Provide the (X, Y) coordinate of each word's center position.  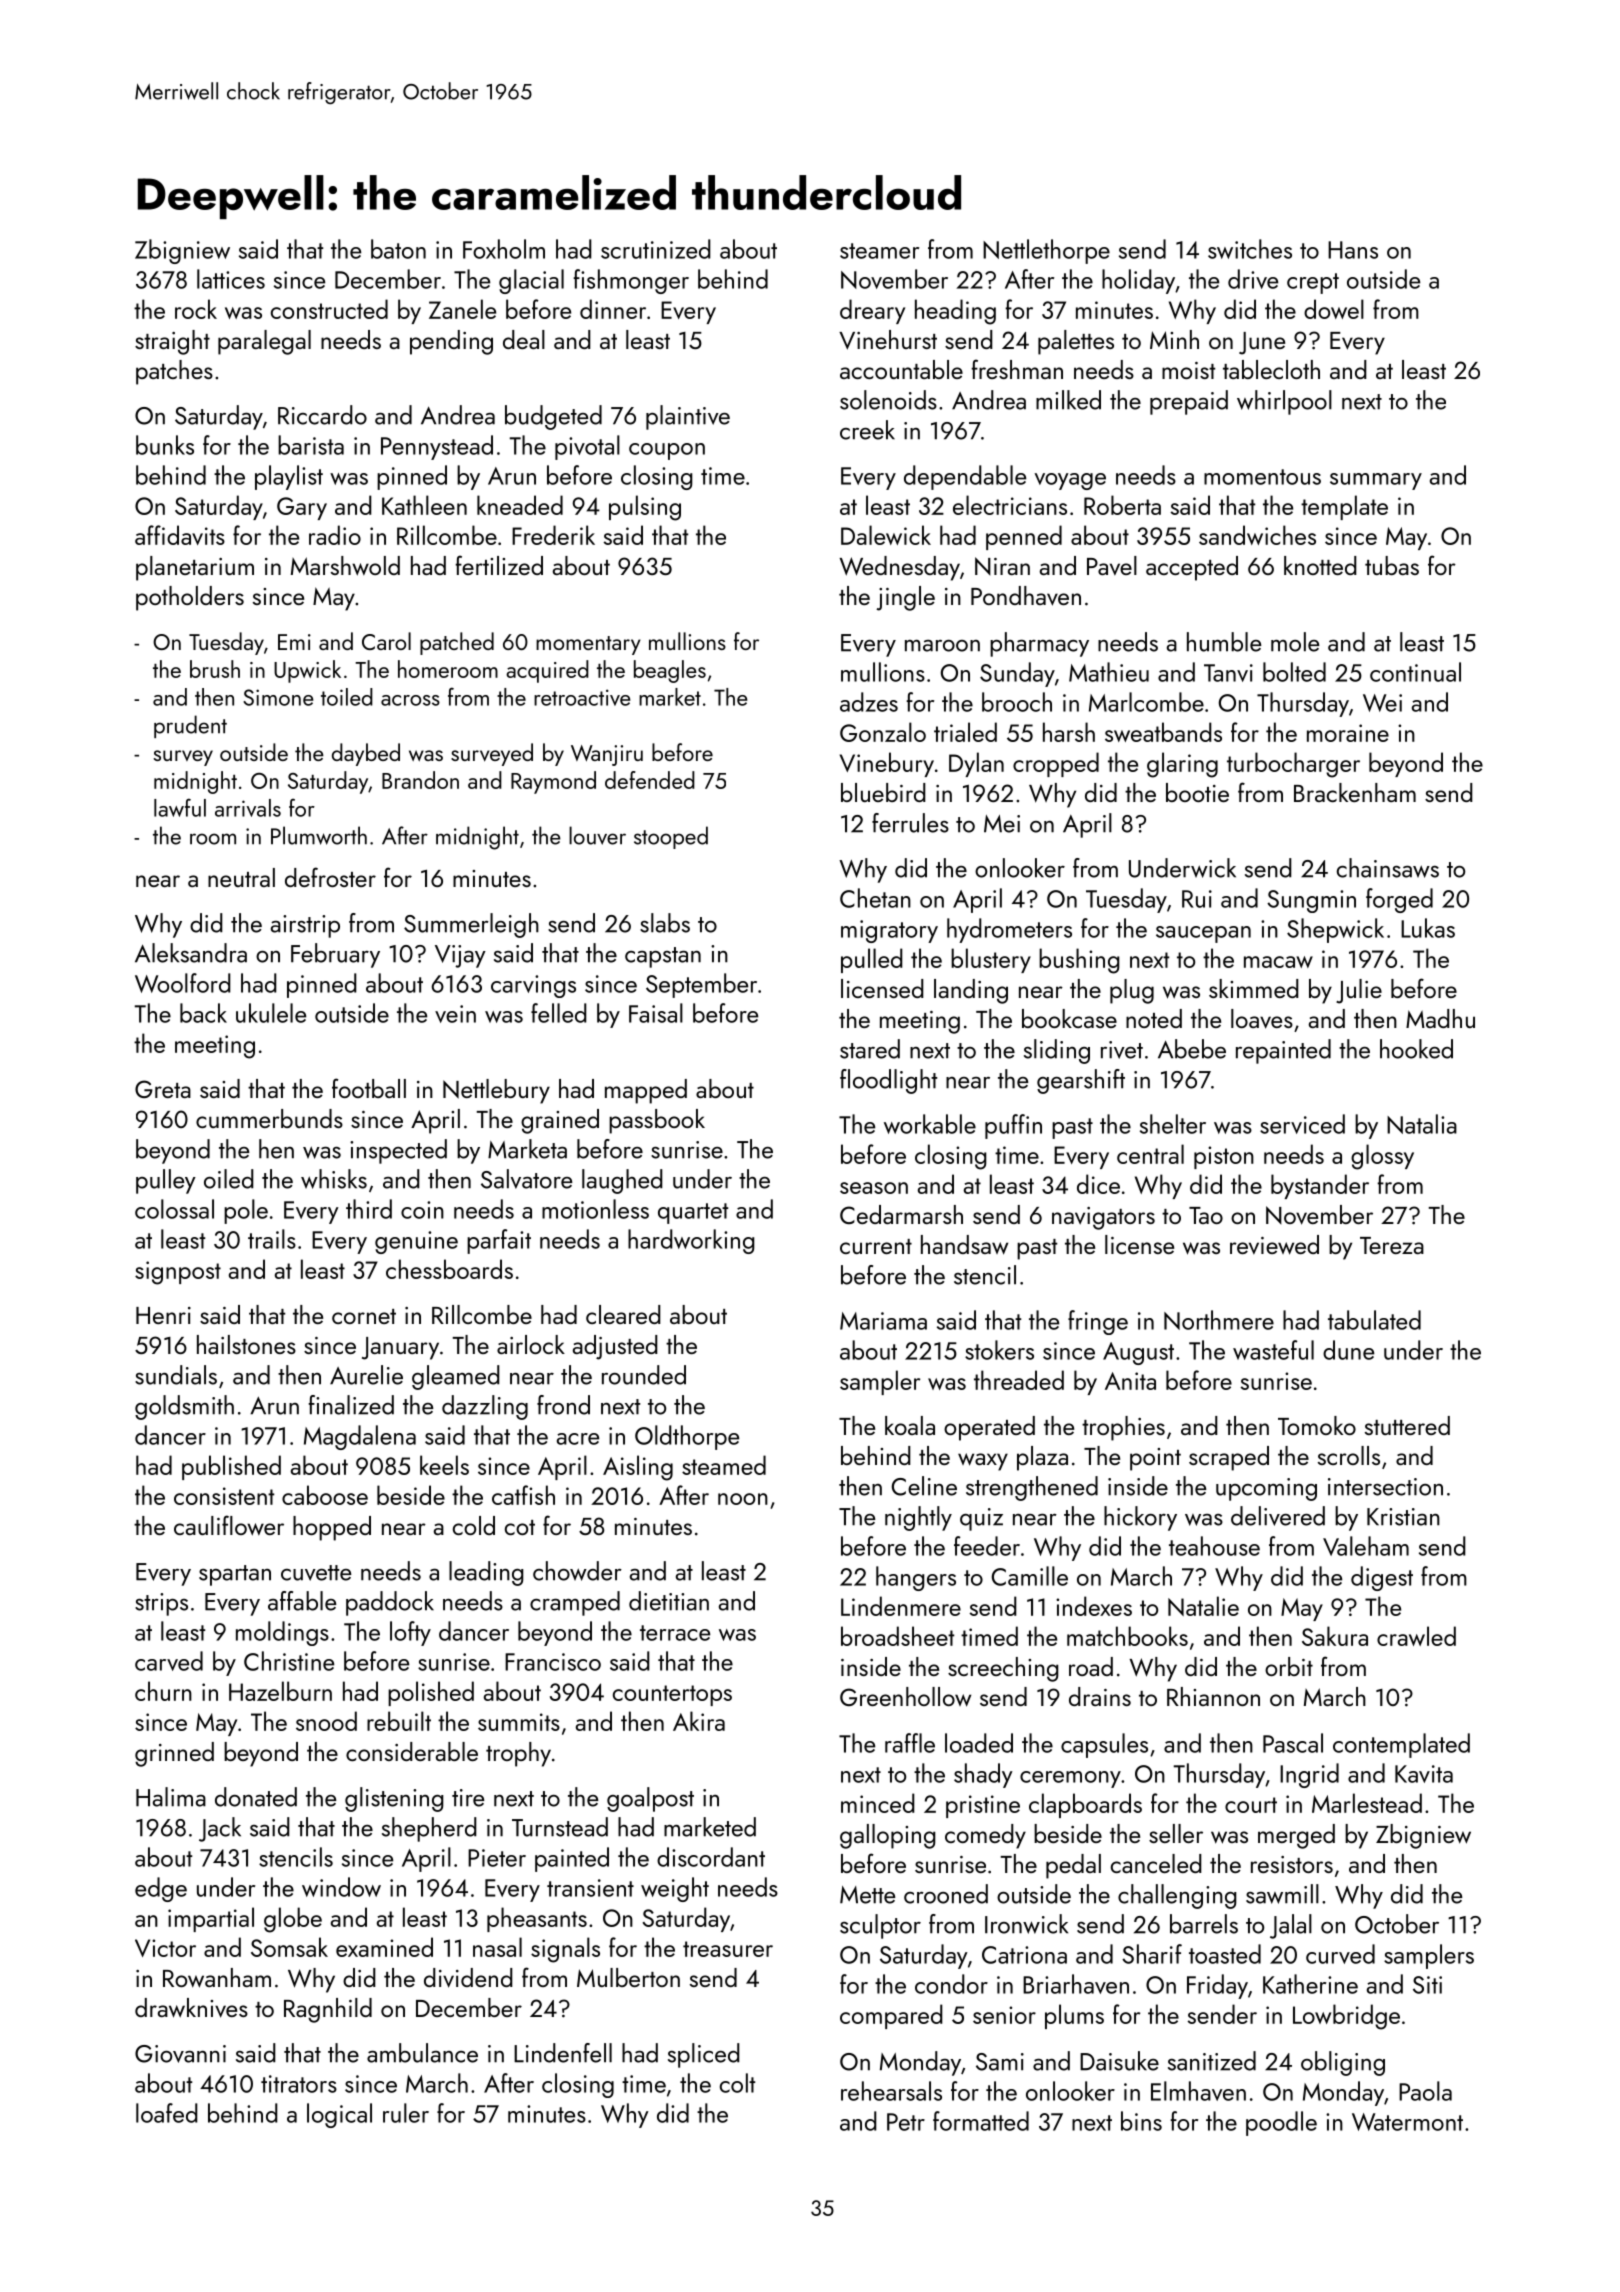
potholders (190, 598)
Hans (1353, 250)
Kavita (1424, 1774)
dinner (613, 309)
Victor (165, 1948)
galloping (888, 1836)
